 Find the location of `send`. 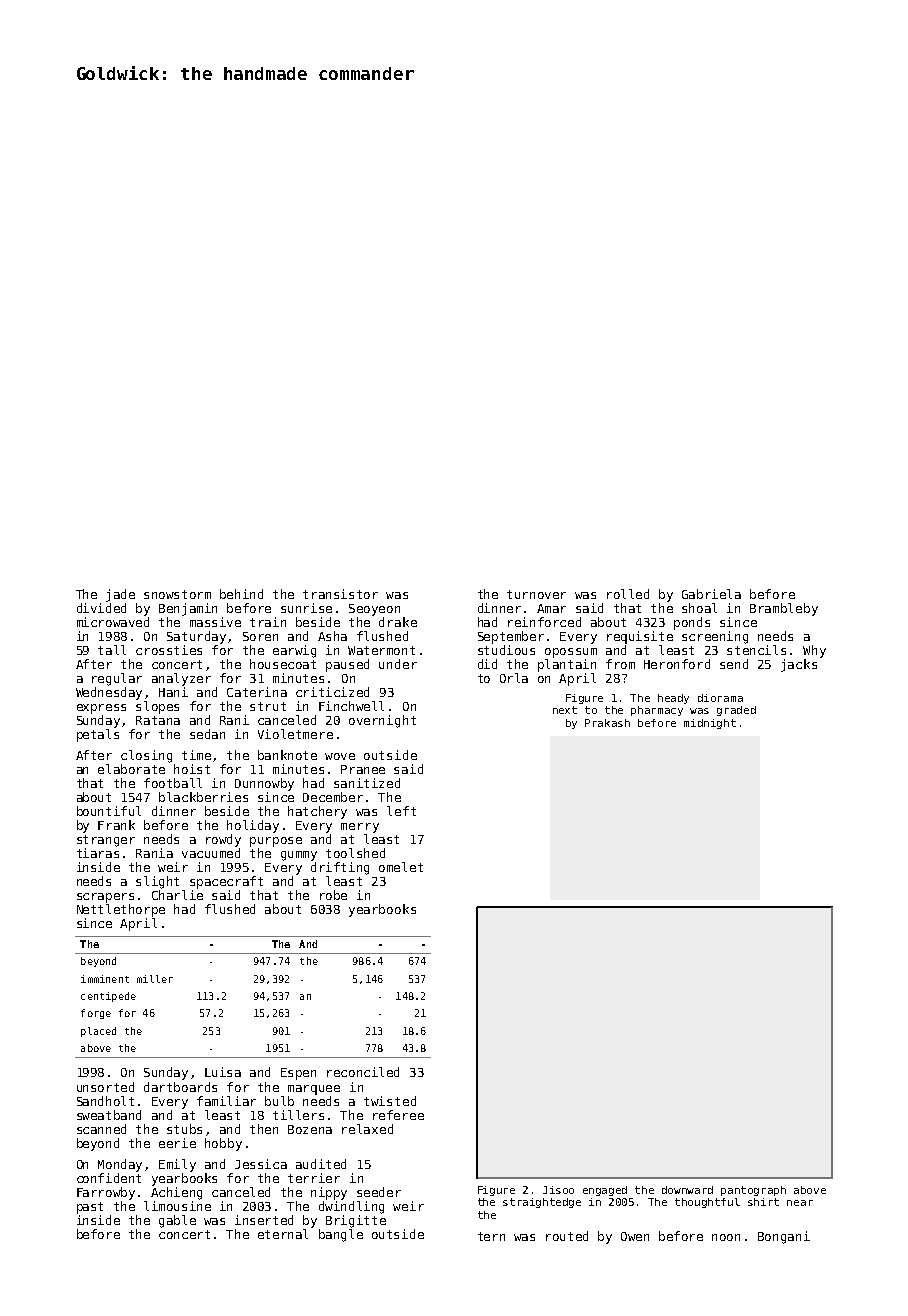

send is located at coordinates (734, 664).
